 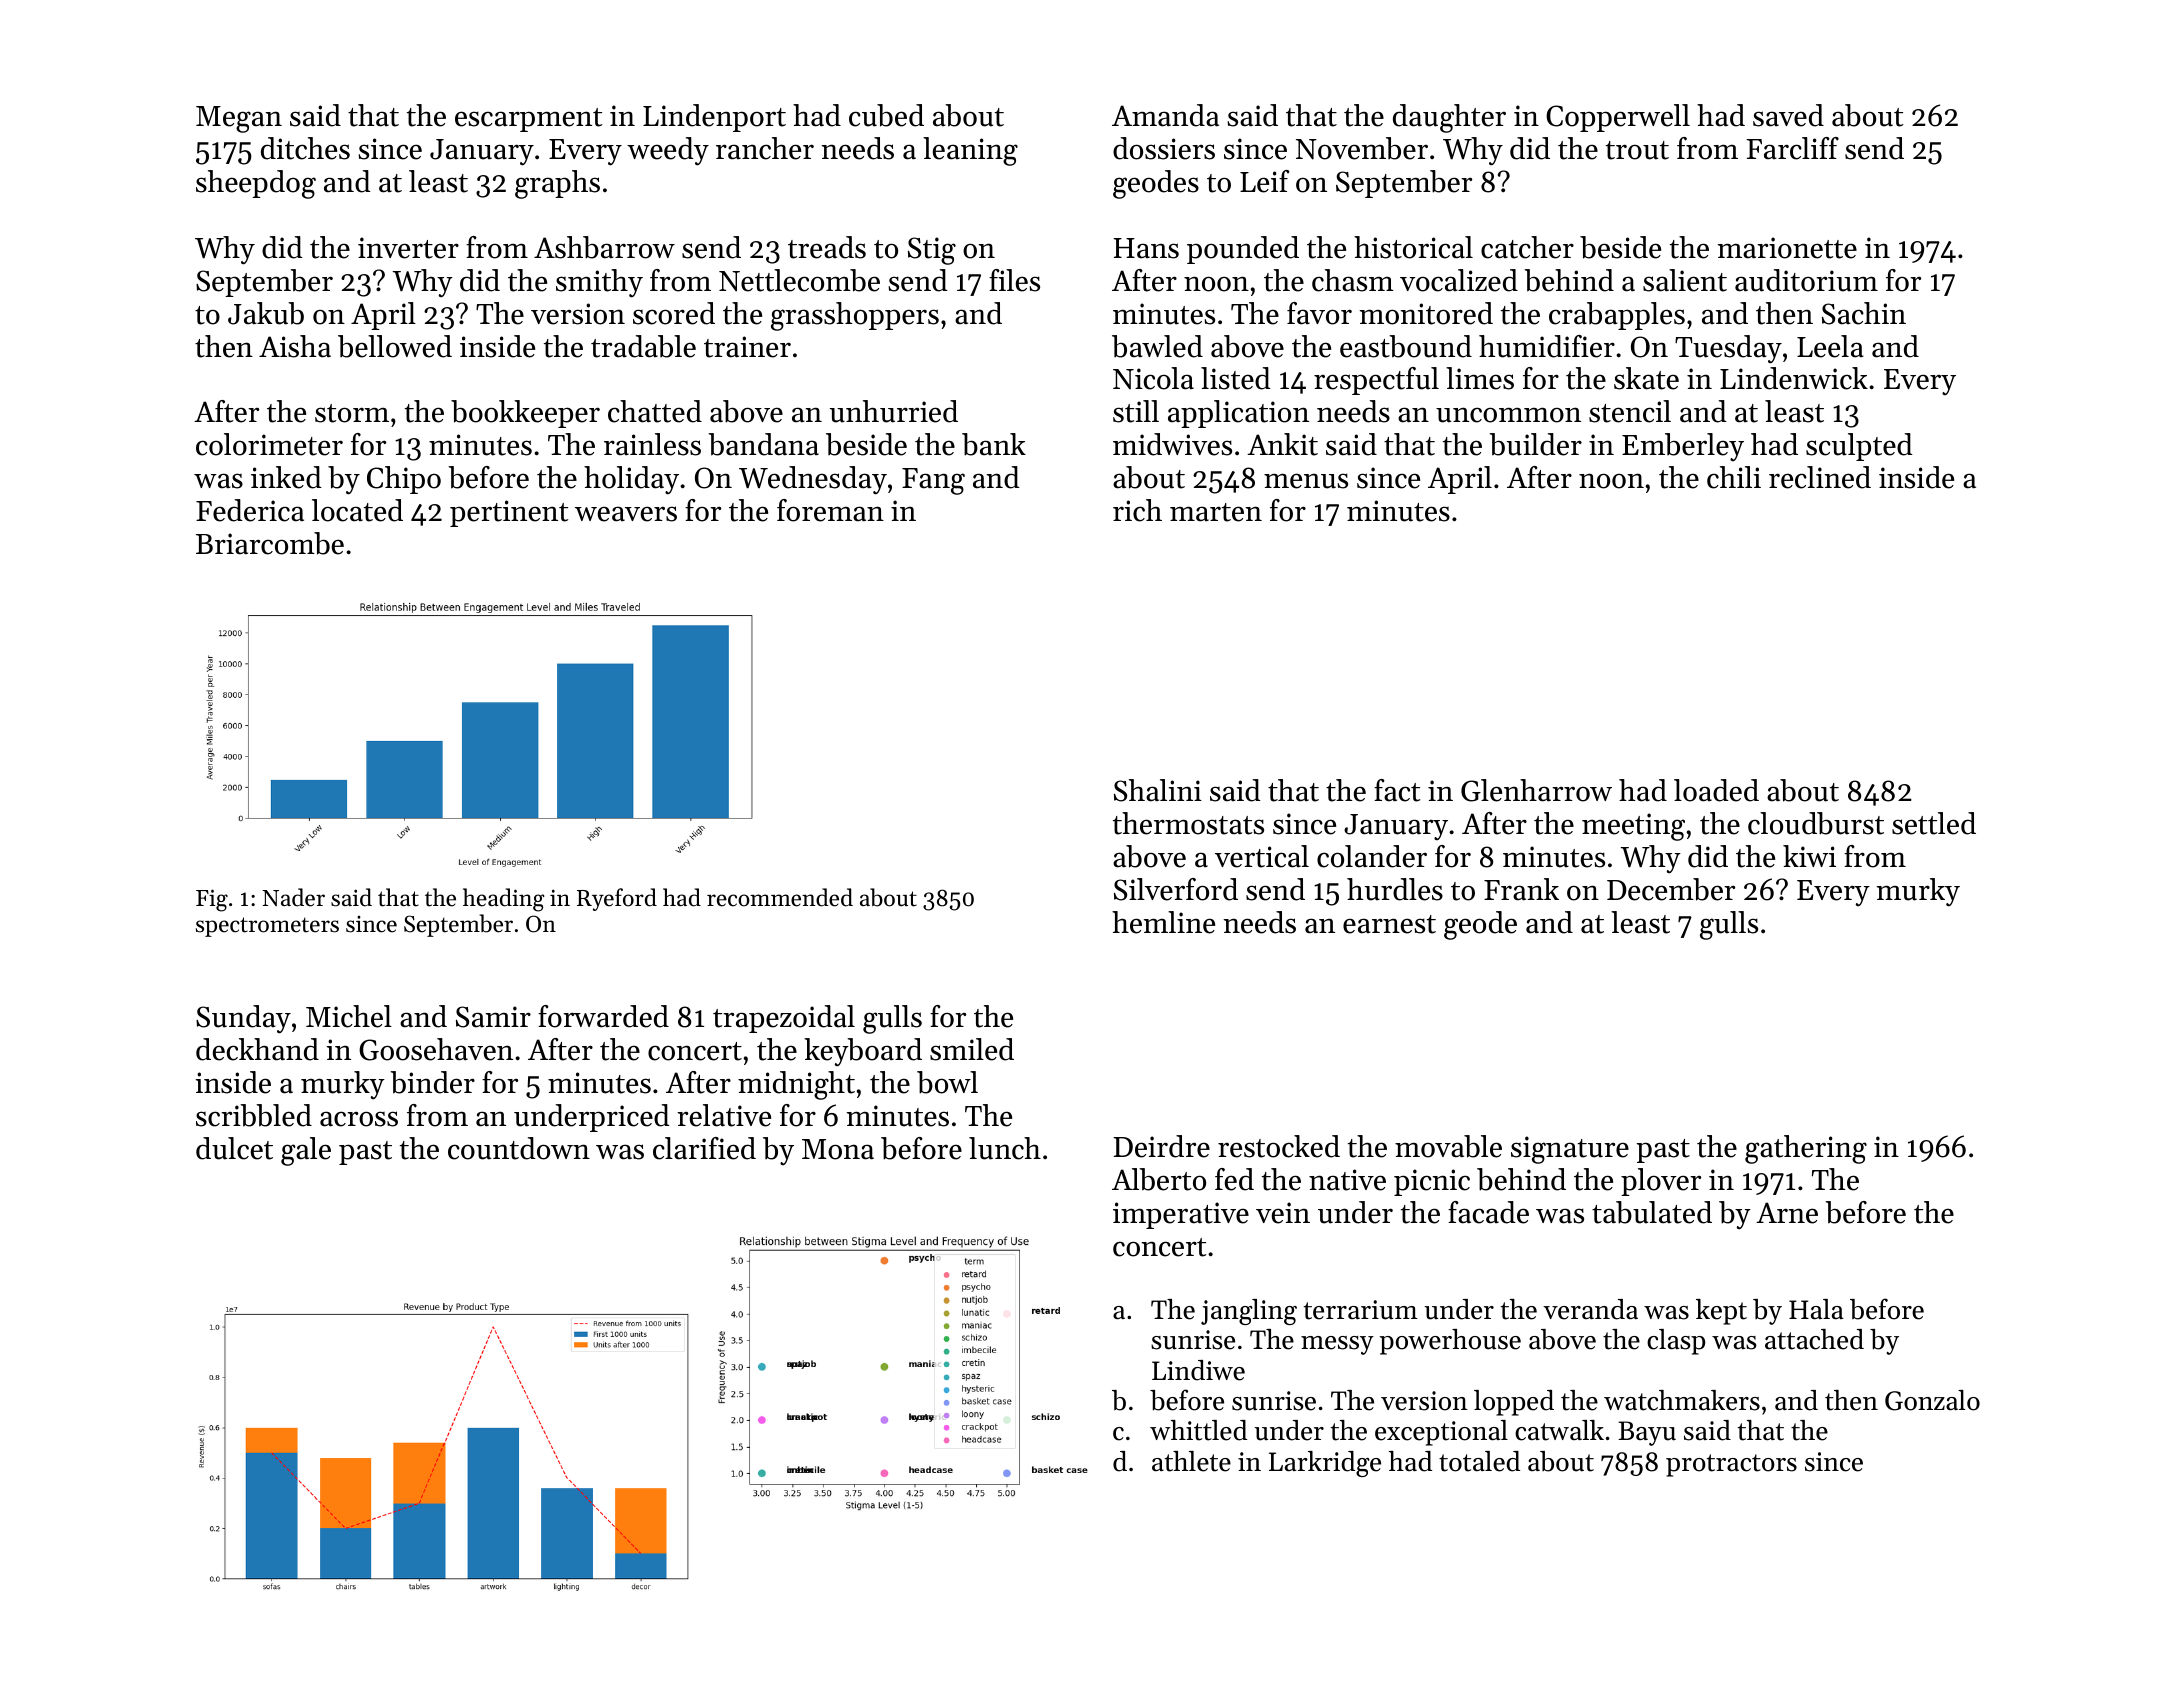 What do you see at coordinates (668, 151) in the image?
I see `weedy` at bounding box center [668, 151].
